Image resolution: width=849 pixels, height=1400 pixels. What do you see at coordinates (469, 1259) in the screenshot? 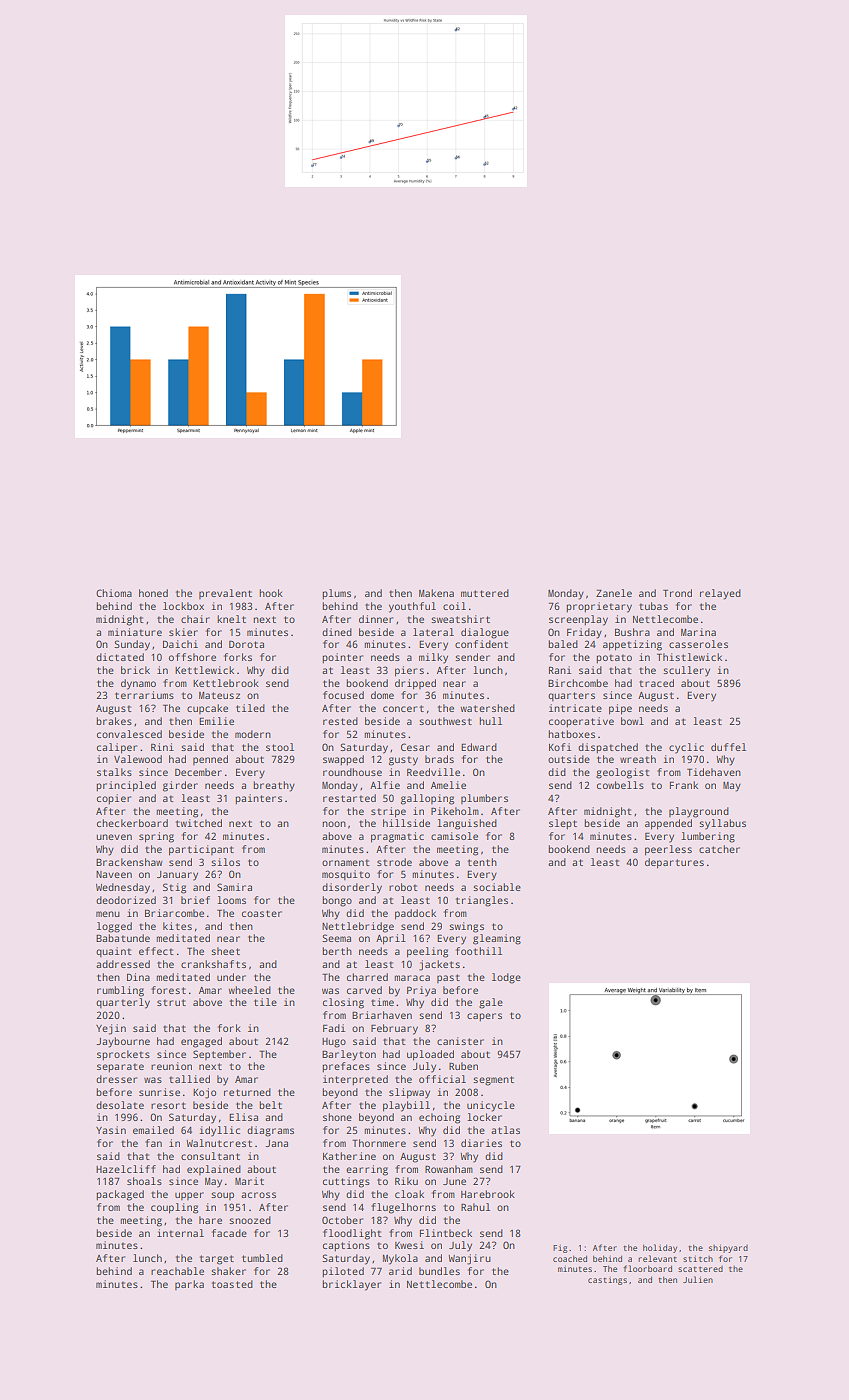
I see `Wanjiru` at bounding box center [469, 1259].
